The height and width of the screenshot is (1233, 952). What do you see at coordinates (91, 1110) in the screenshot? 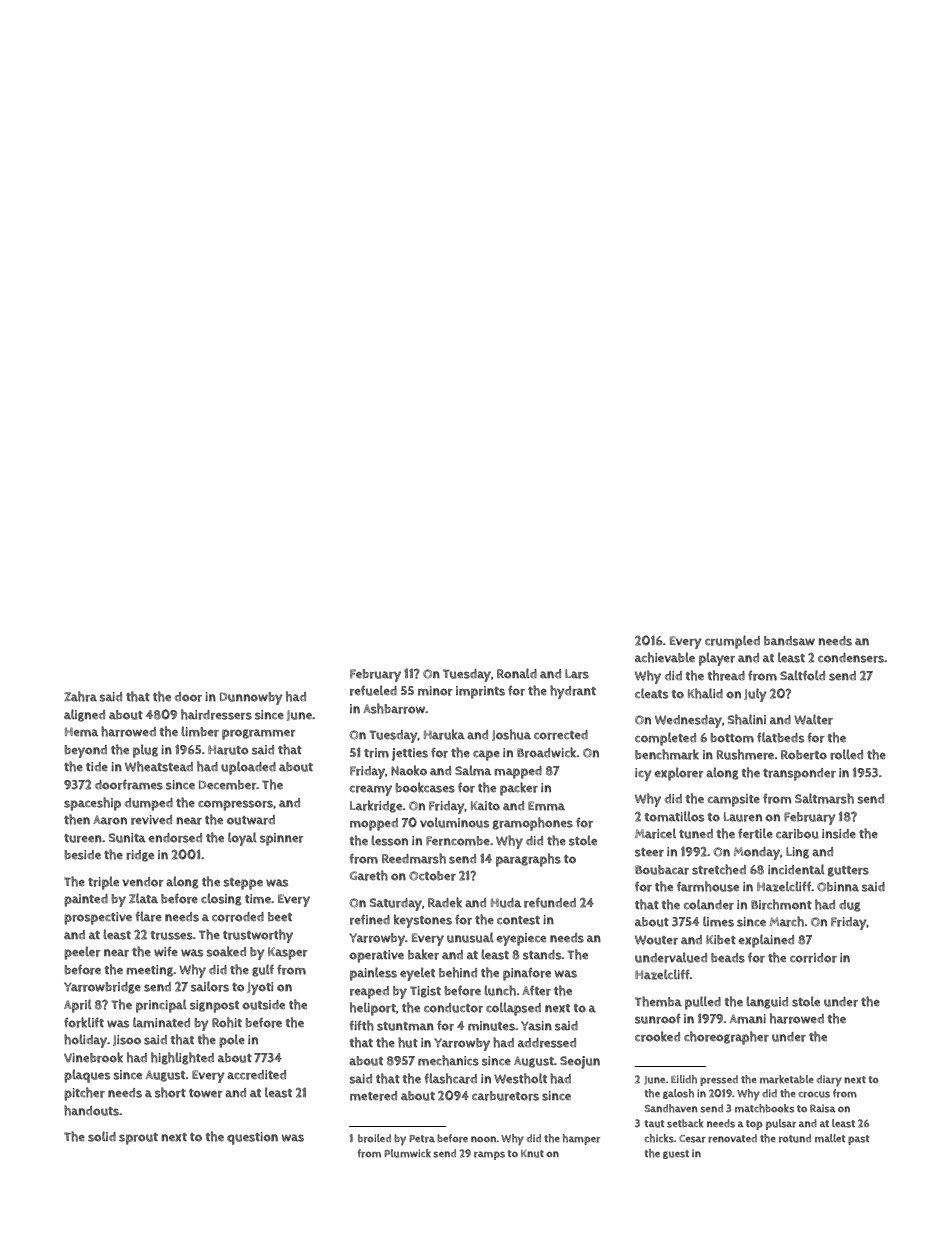
I see `handouts` at bounding box center [91, 1110].
